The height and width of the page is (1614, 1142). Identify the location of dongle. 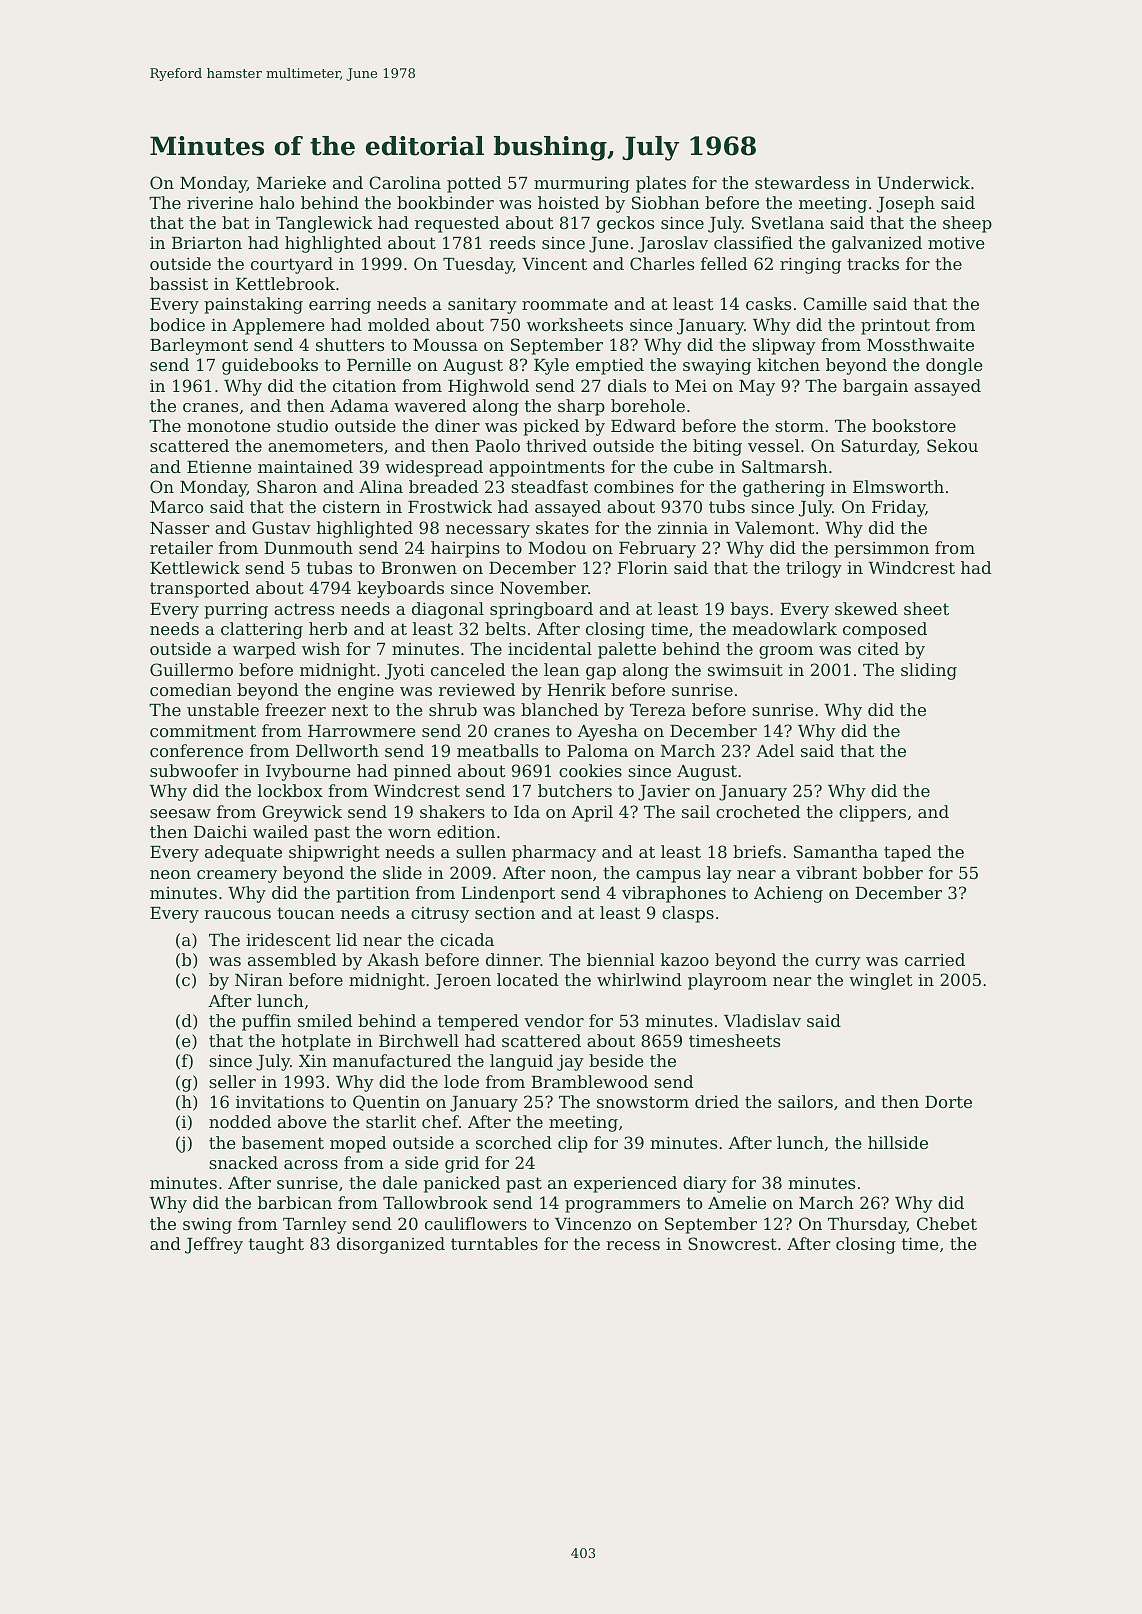
(954, 366).
